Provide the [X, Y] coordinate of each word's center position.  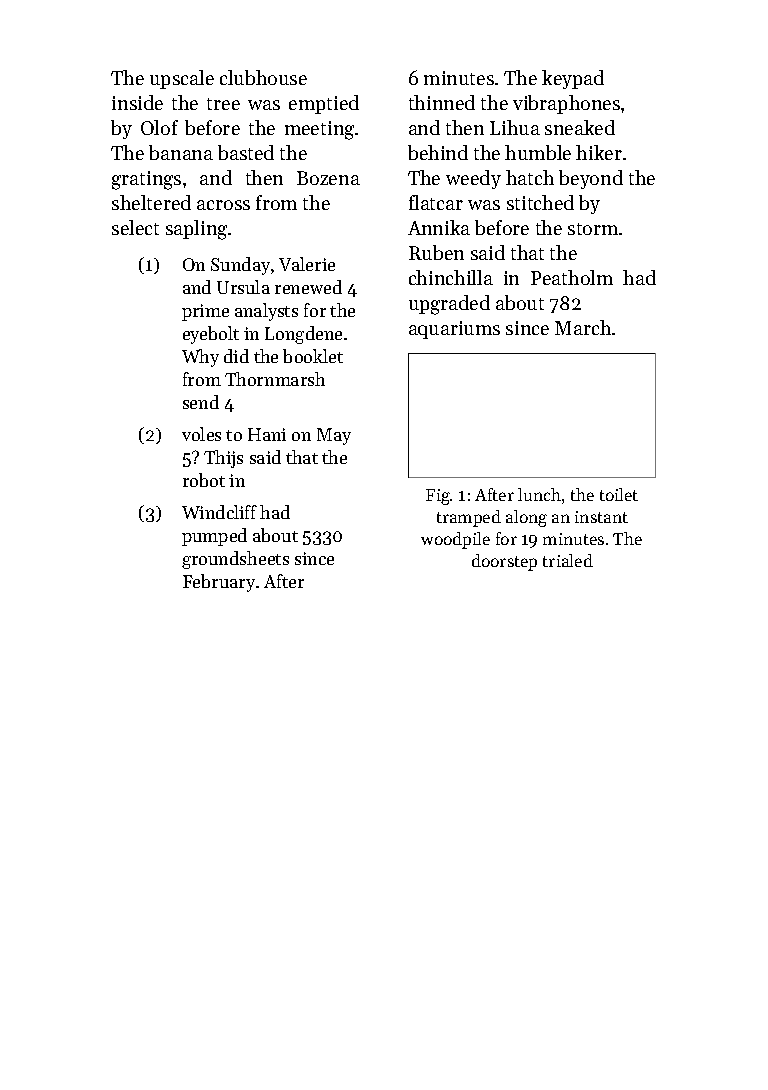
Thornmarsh [275, 379]
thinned [442, 102]
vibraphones [566, 104]
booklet [313, 356]
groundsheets [235, 560]
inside [137, 102]
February [219, 583]
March [583, 327]
